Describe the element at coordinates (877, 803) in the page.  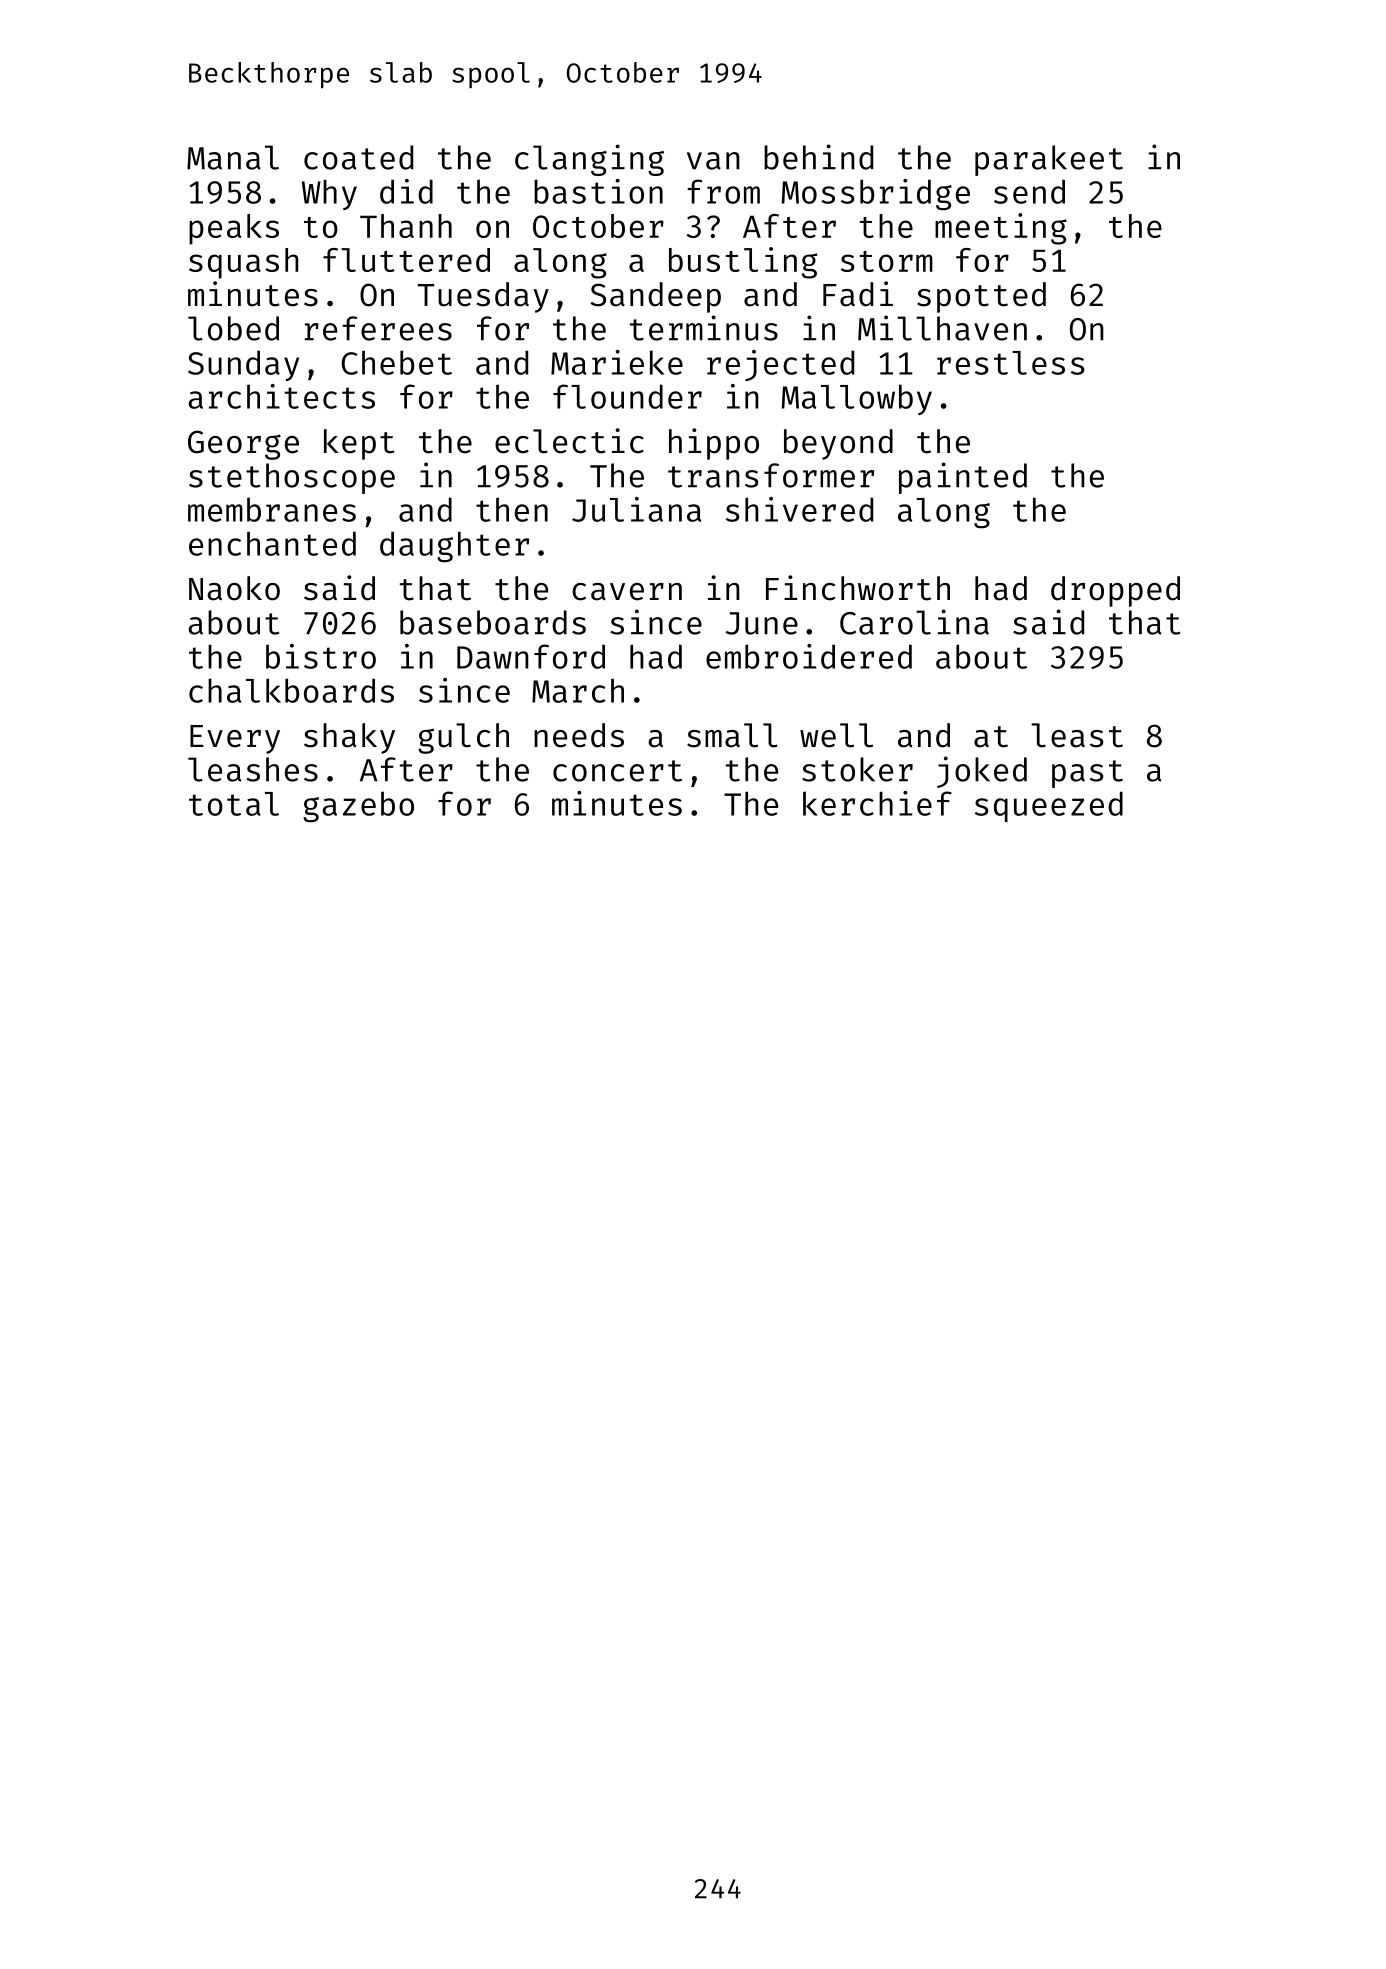
I see `kerchief` at that location.
